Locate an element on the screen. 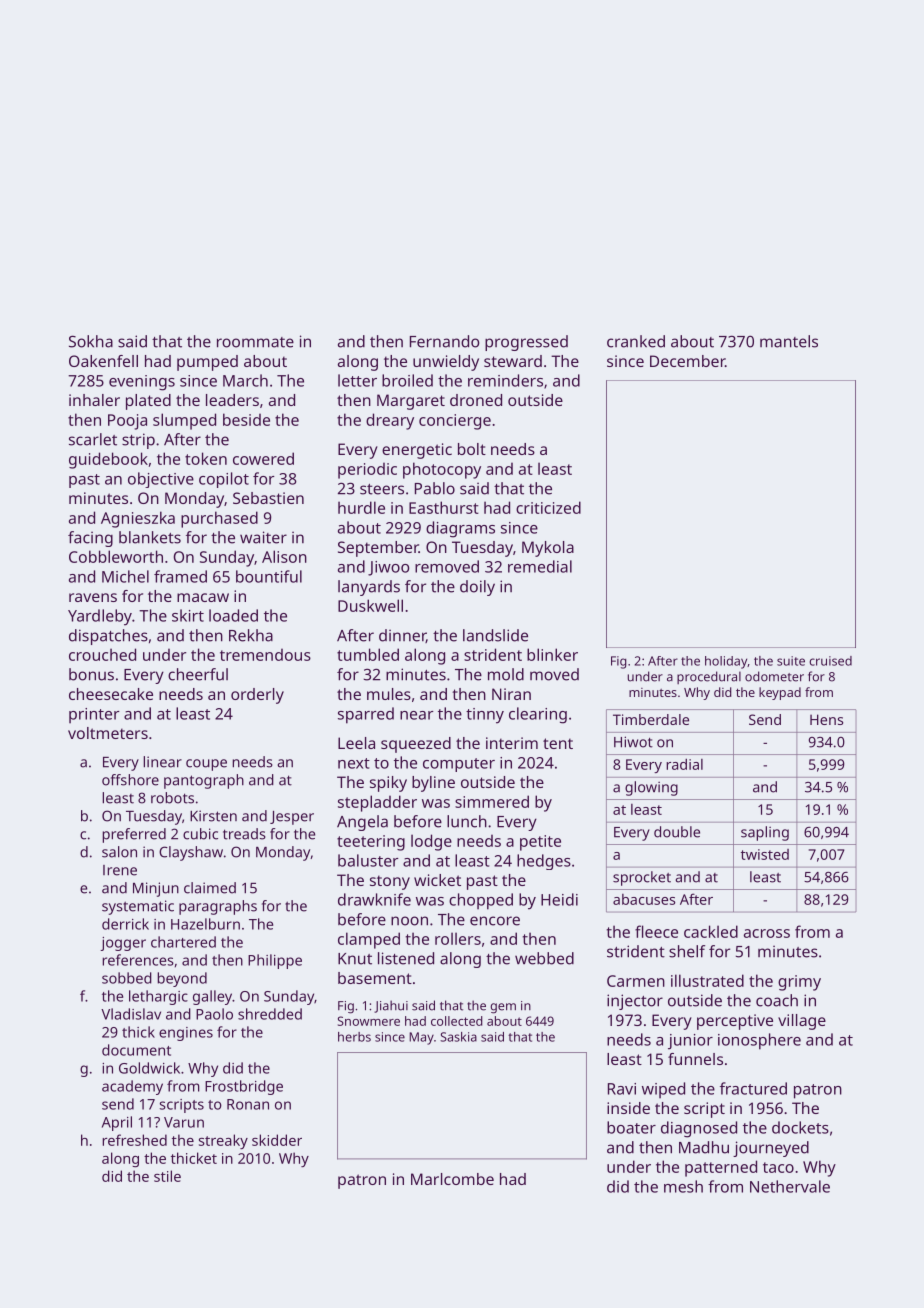 The width and height of the screenshot is (924, 1308). pantograph is located at coordinates (204, 781).
